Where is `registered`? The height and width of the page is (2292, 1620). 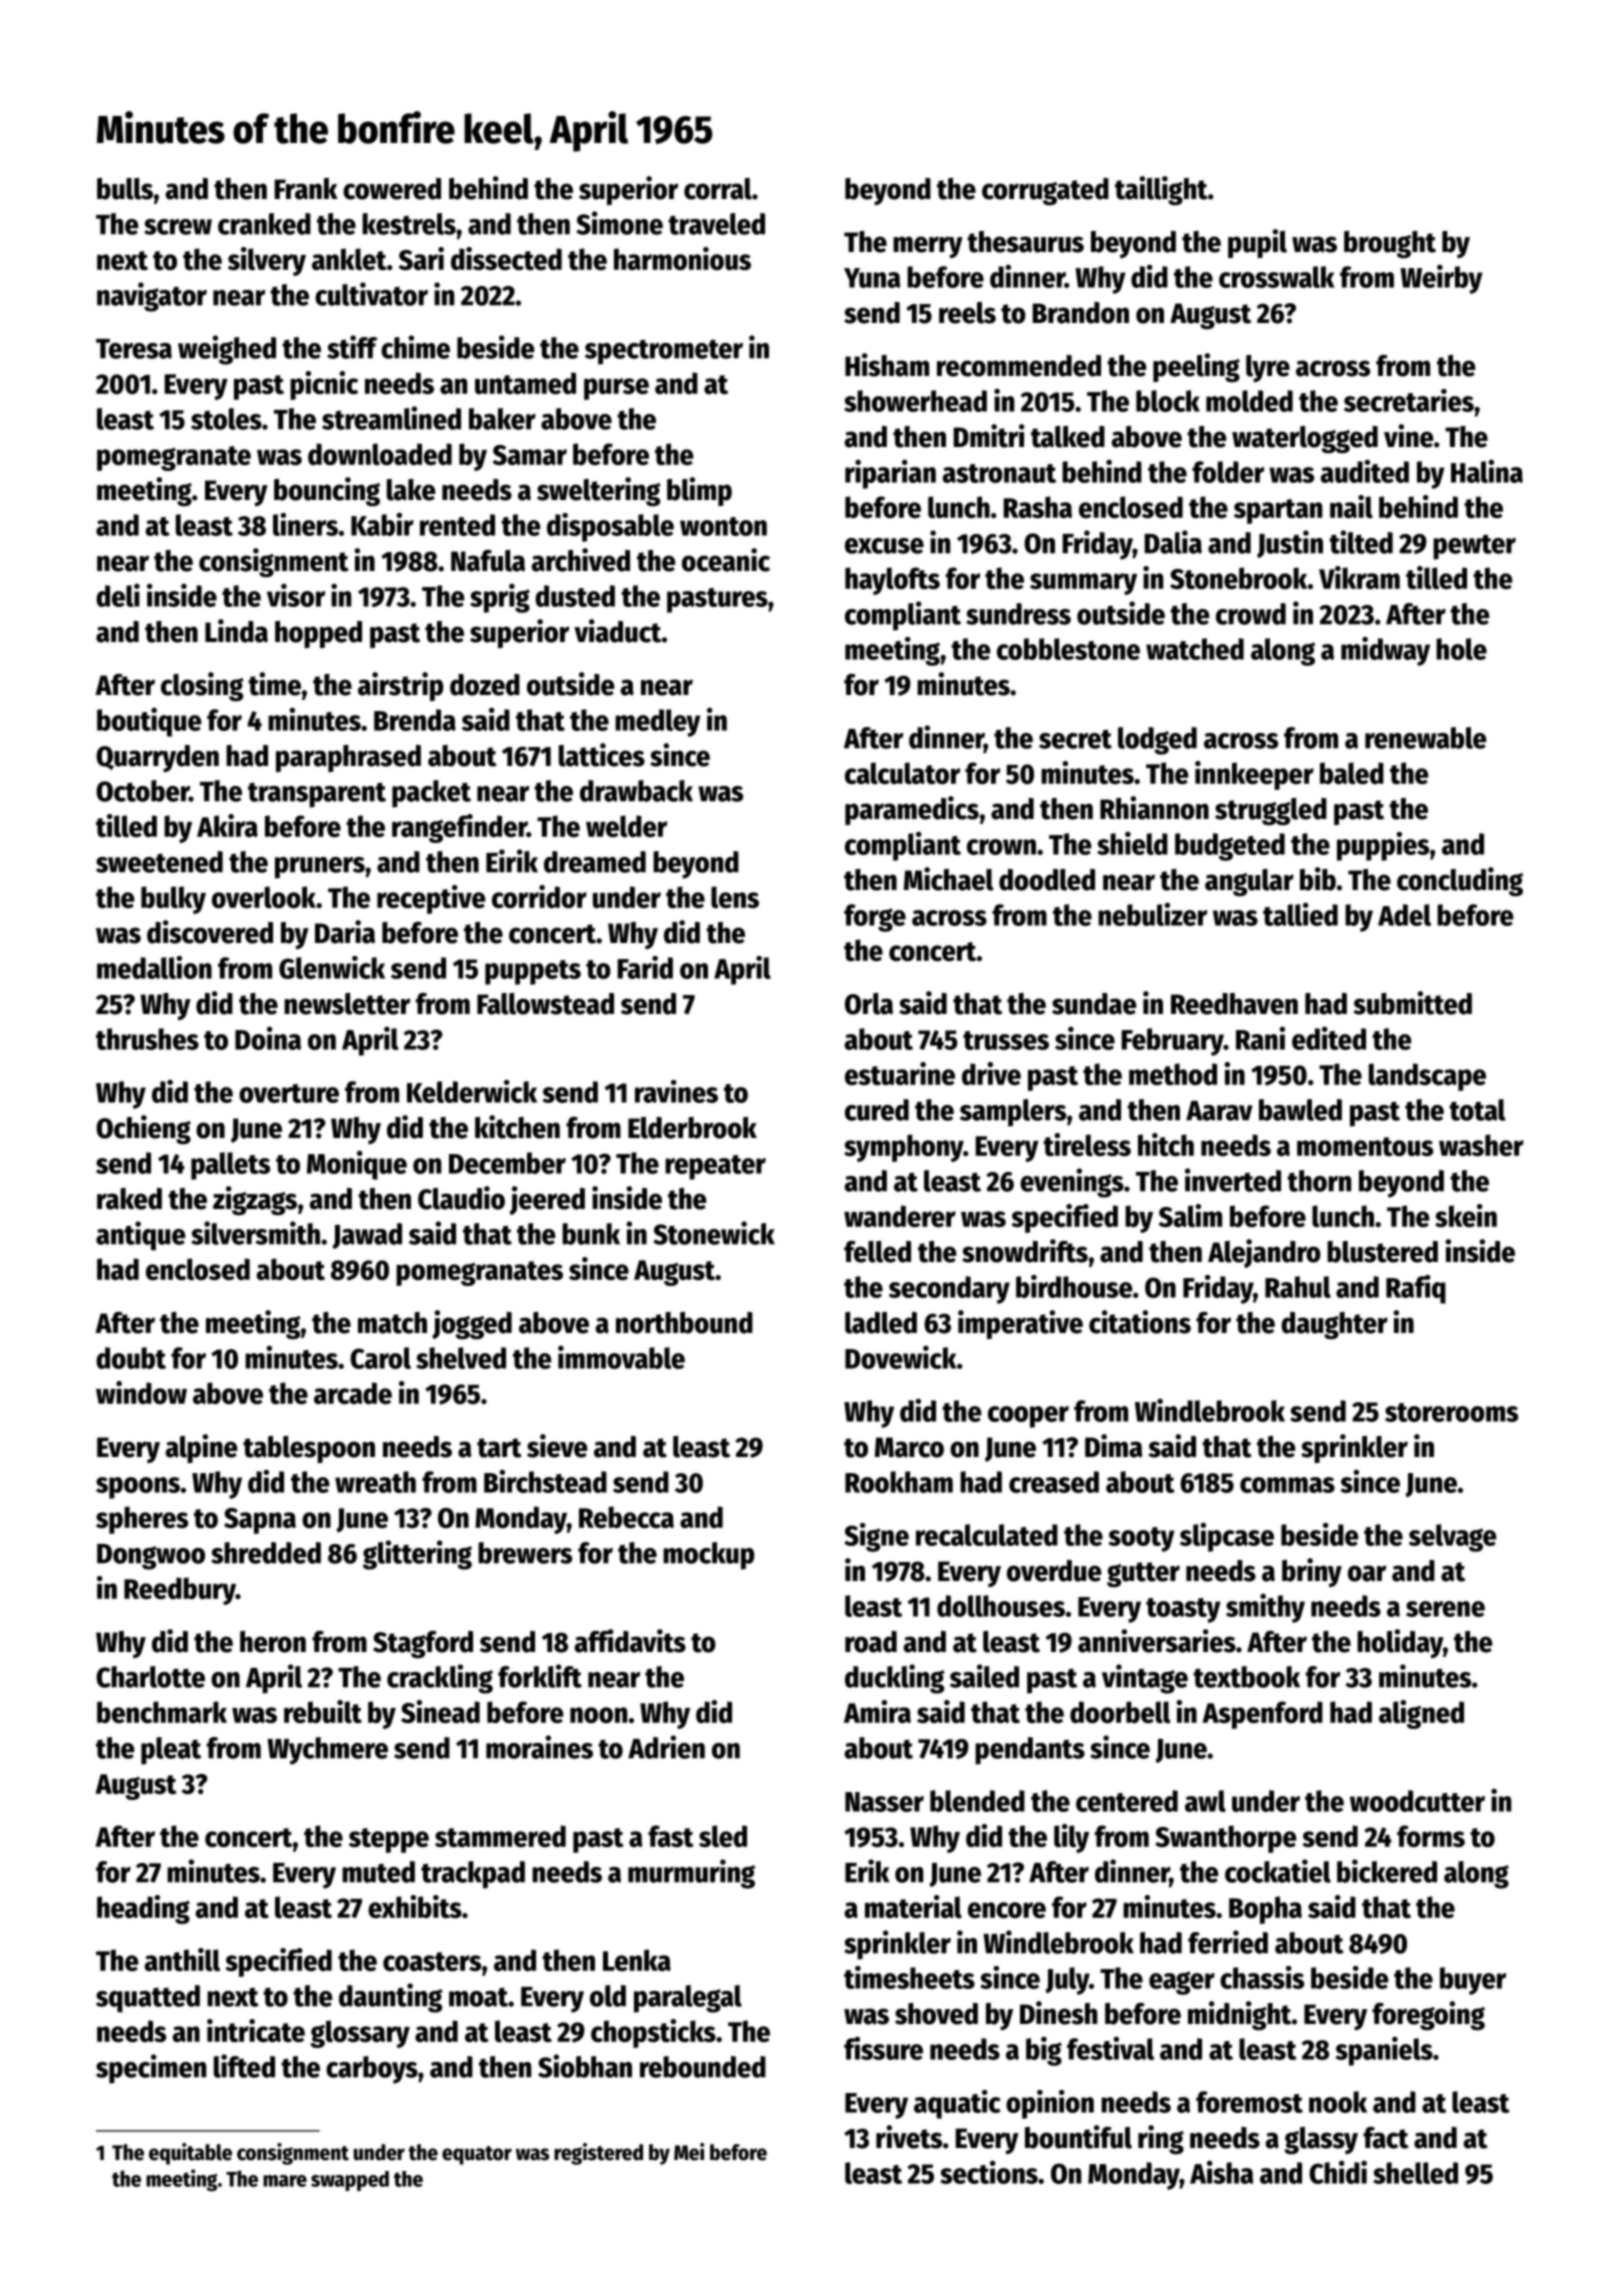
registered is located at coordinates (598, 2154).
